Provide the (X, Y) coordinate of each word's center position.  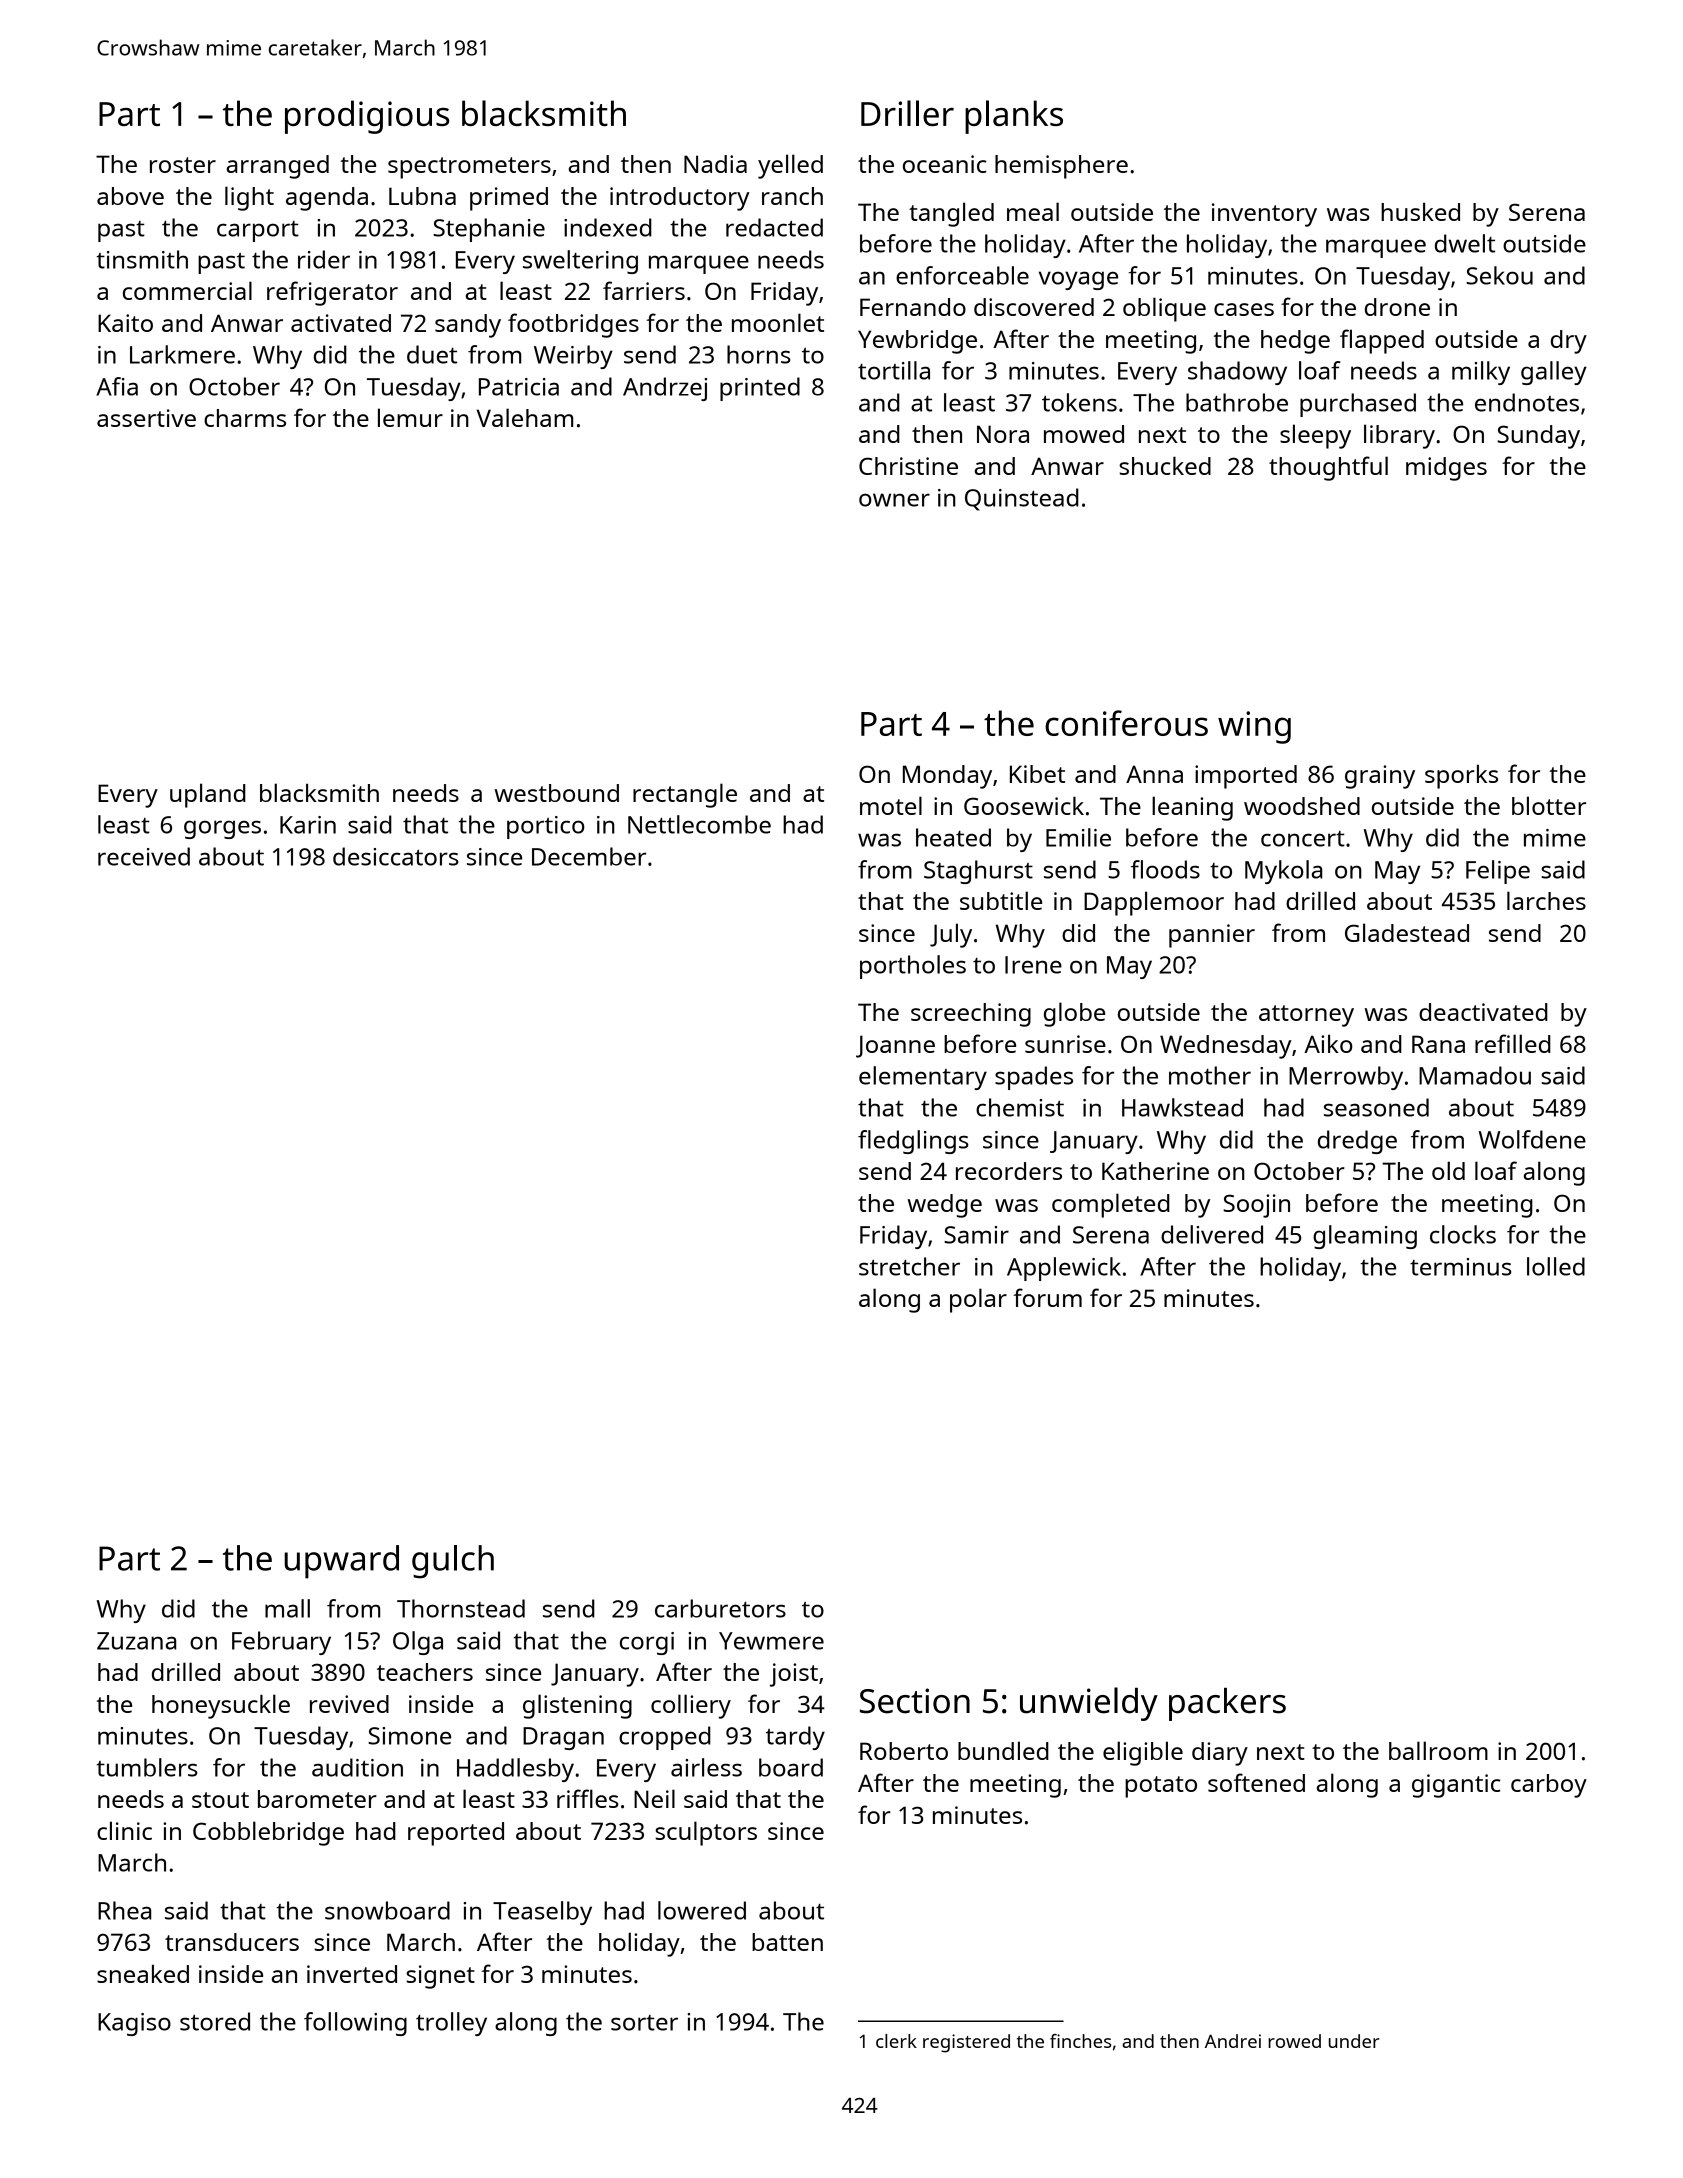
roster (183, 165)
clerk (896, 2041)
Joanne (895, 1046)
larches (1546, 900)
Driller (907, 113)
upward (341, 1562)
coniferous (1126, 723)
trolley (451, 2024)
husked (1420, 212)
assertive (146, 418)
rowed (1294, 2041)
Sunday (1538, 437)
